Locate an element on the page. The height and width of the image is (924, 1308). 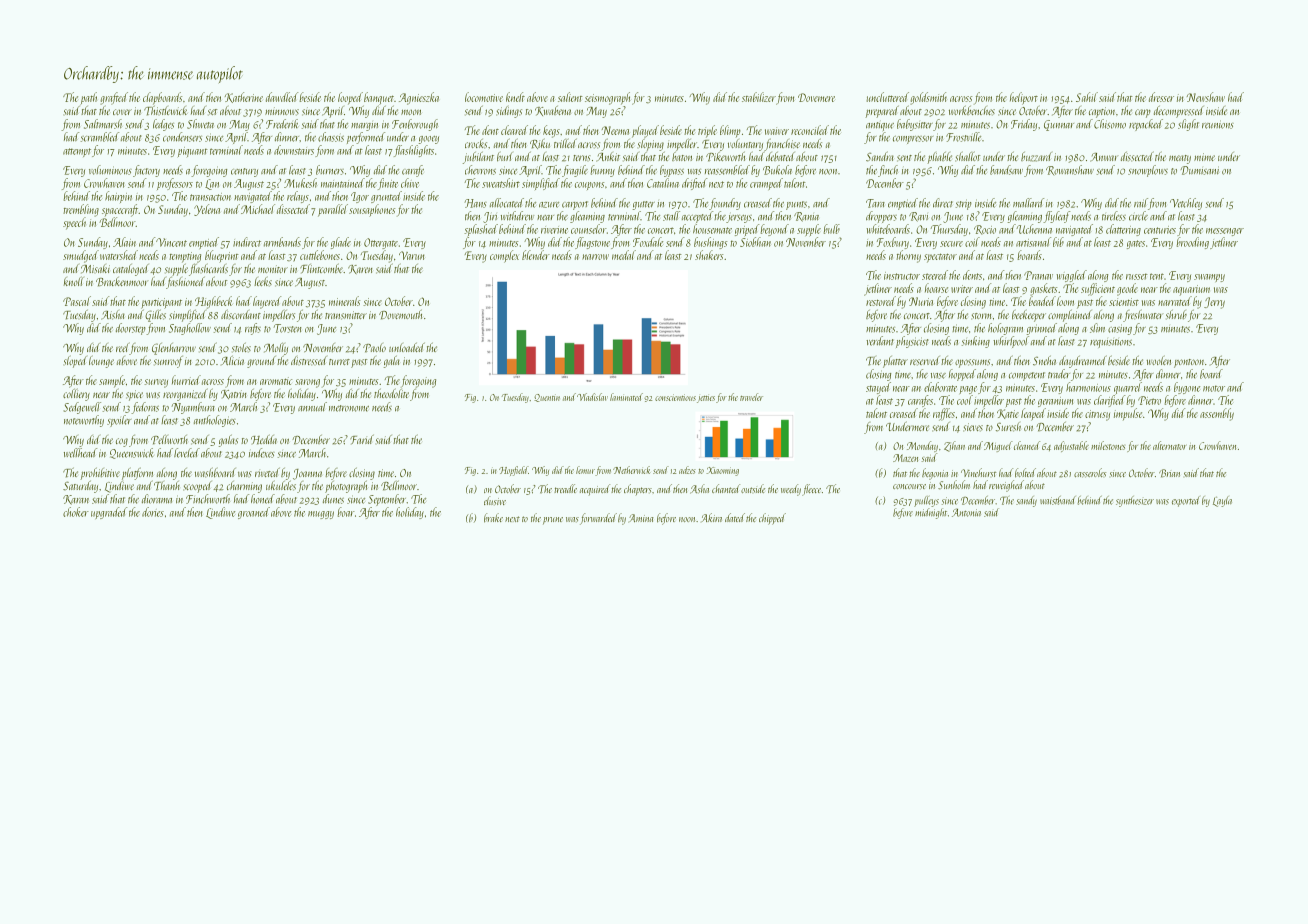
conscientious is located at coordinates (675, 397).
